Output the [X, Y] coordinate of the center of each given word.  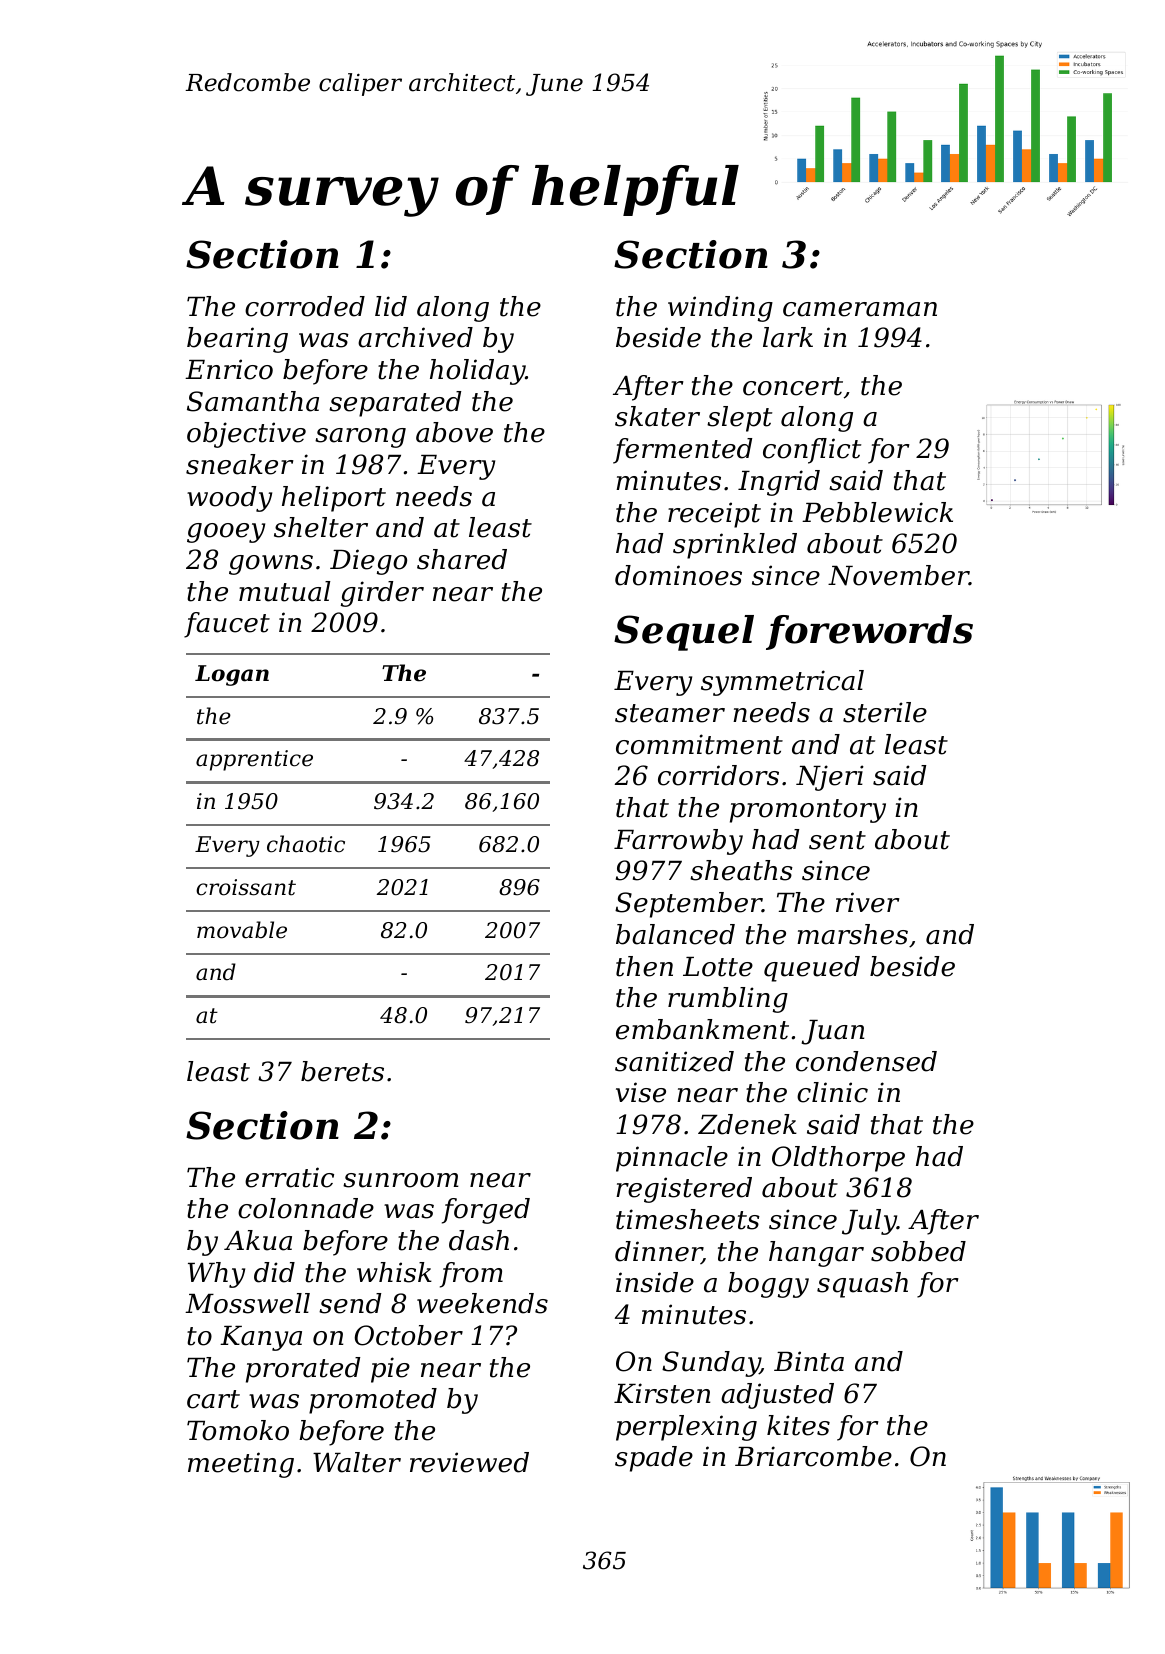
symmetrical [782, 683]
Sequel [684, 633]
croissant [246, 887]
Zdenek [747, 1124]
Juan [832, 1032]
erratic [289, 1177]
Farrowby [678, 842]
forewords [869, 632]
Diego [368, 562]
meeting [241, 1465]
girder [382, 594]
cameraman [860, 309]
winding [720, 309]
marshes [852, 934]
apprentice [254, 760]
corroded [305, 306]
